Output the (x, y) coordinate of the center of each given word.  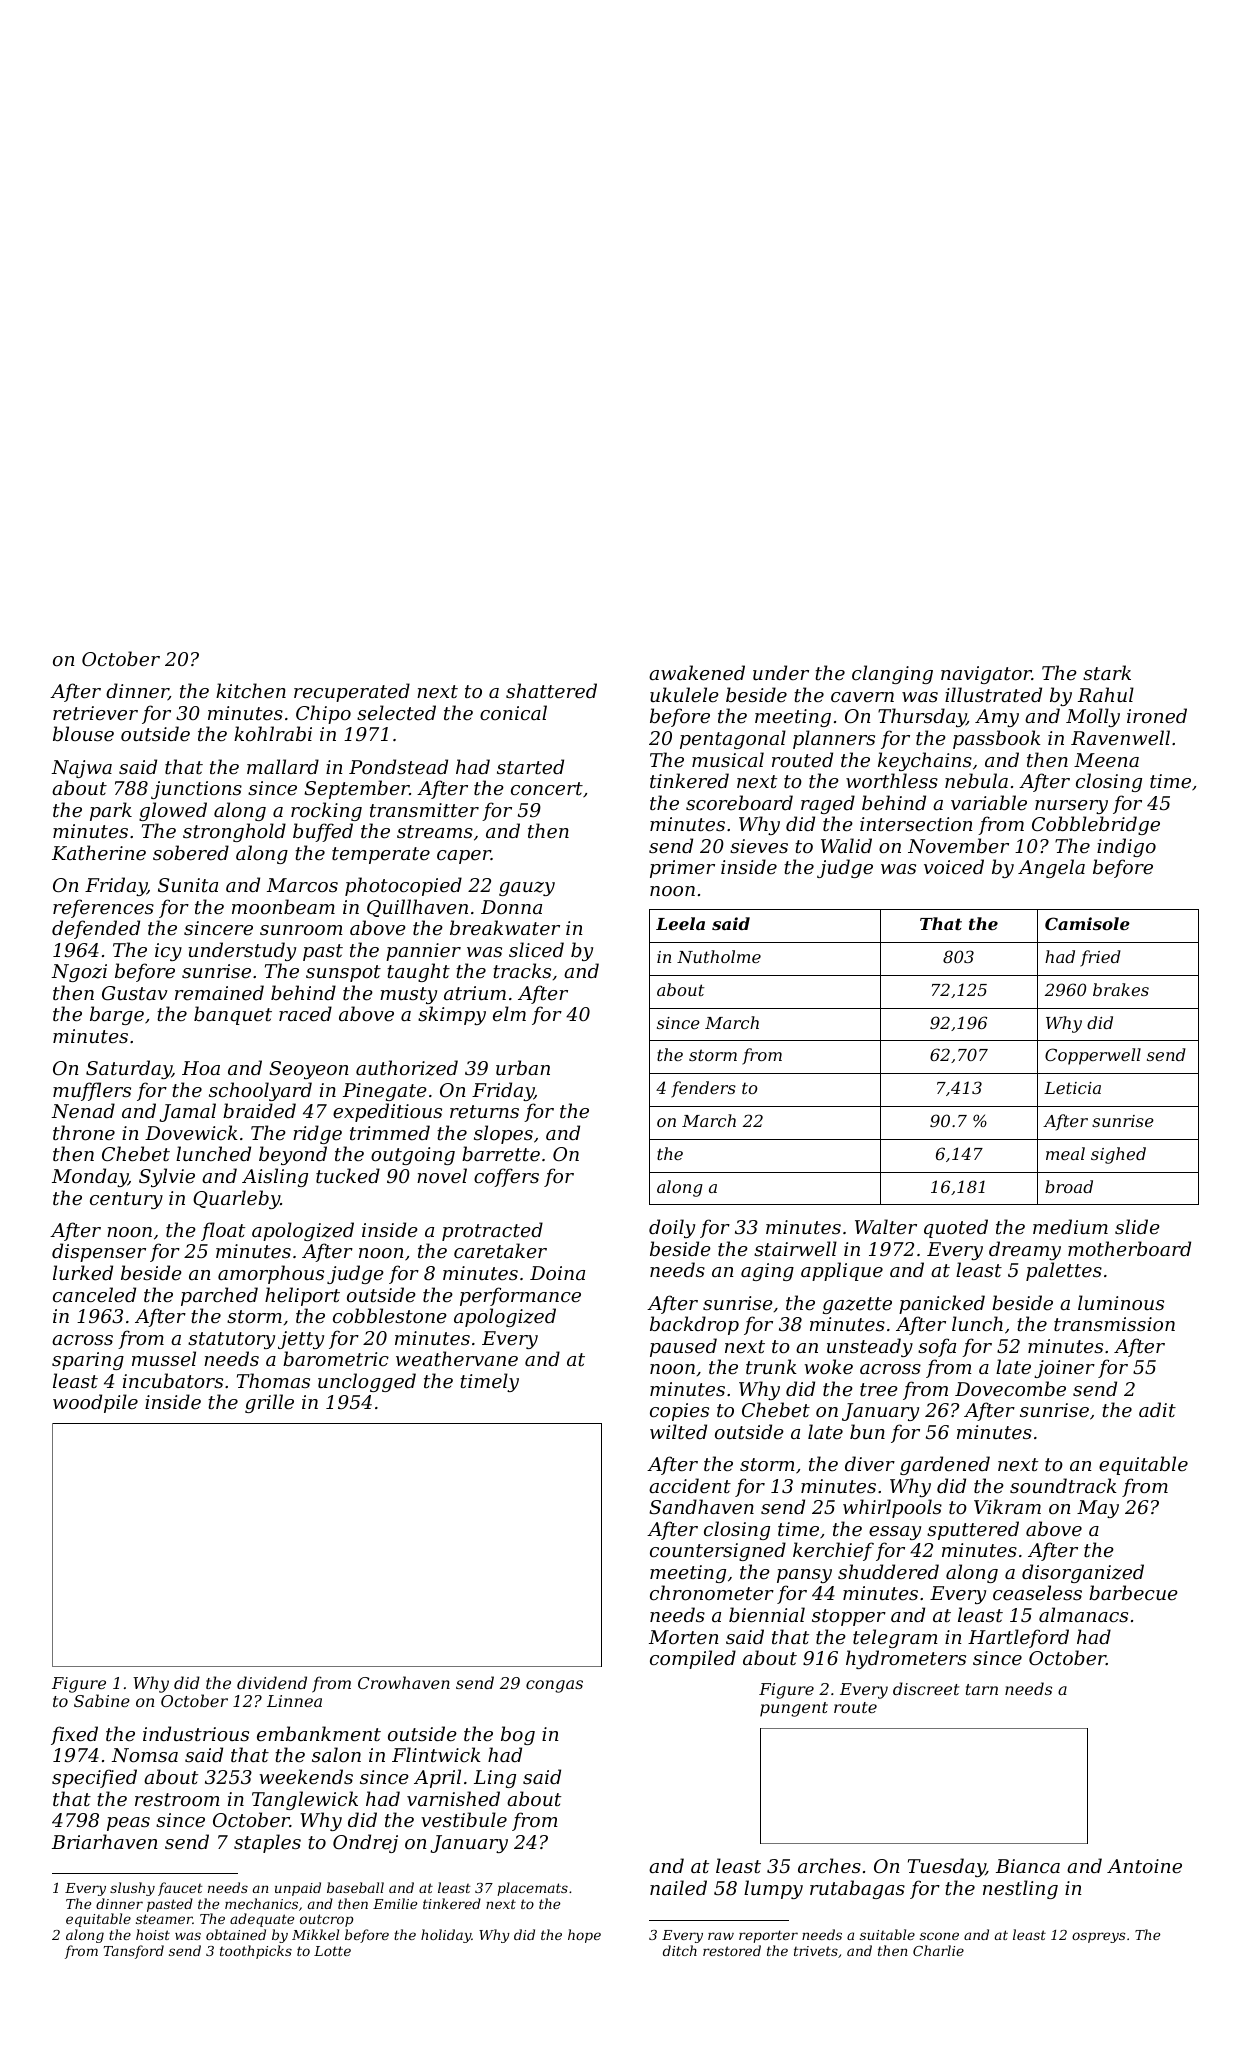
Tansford (134, 1952)
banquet (233, 1015)
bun (867, 1431)
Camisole (1087, 923)
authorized (407, 1068)
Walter (886, 1226)
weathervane (457, 1358)
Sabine (102, 1700)
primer (682, 869)
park (111, 811)
